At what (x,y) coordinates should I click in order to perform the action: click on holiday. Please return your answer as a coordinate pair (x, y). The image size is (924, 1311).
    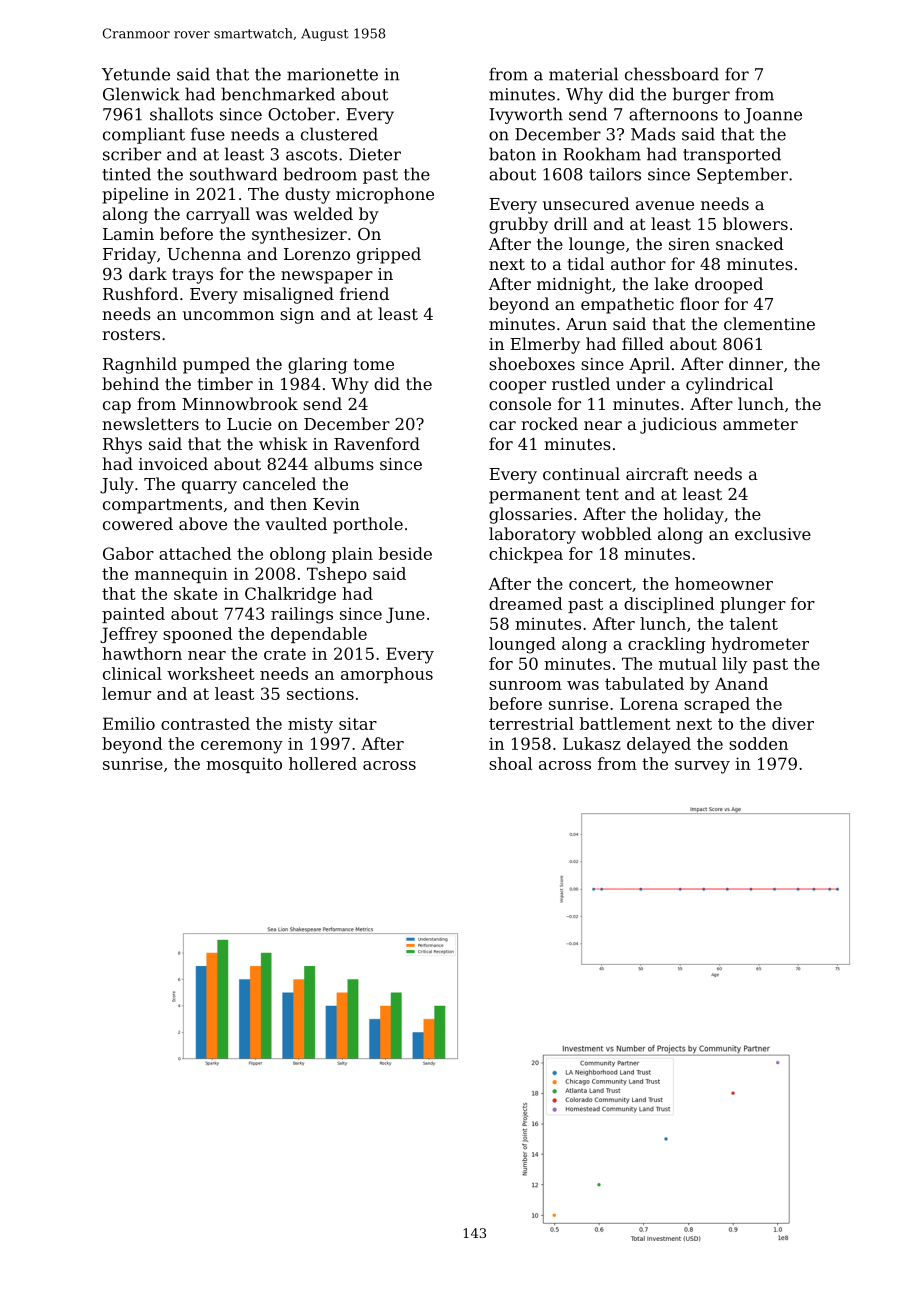
    Looking at the image, I should click on (693, 515).
